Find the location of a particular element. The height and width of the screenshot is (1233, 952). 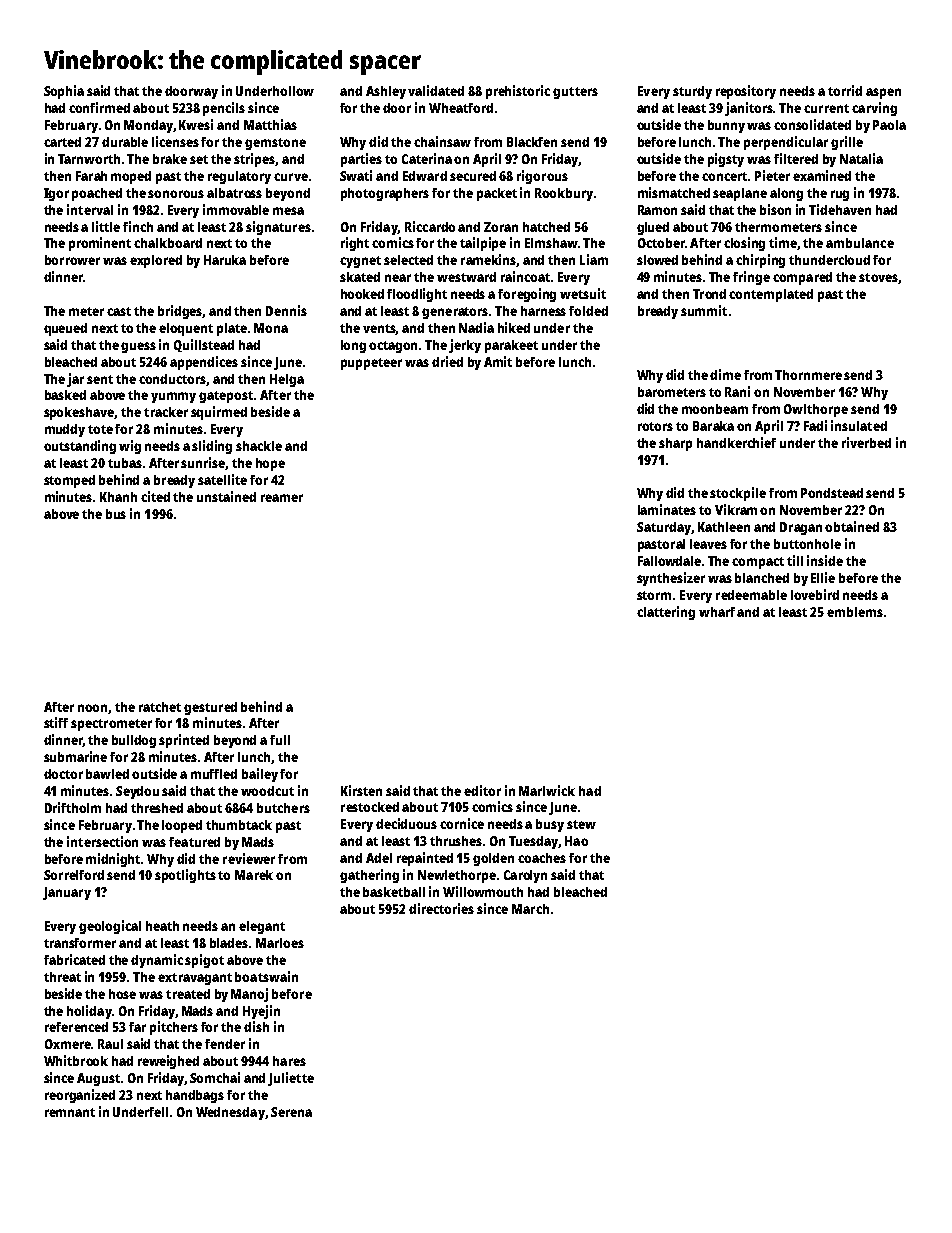

Serena is located at coordinates (291, 1112).
